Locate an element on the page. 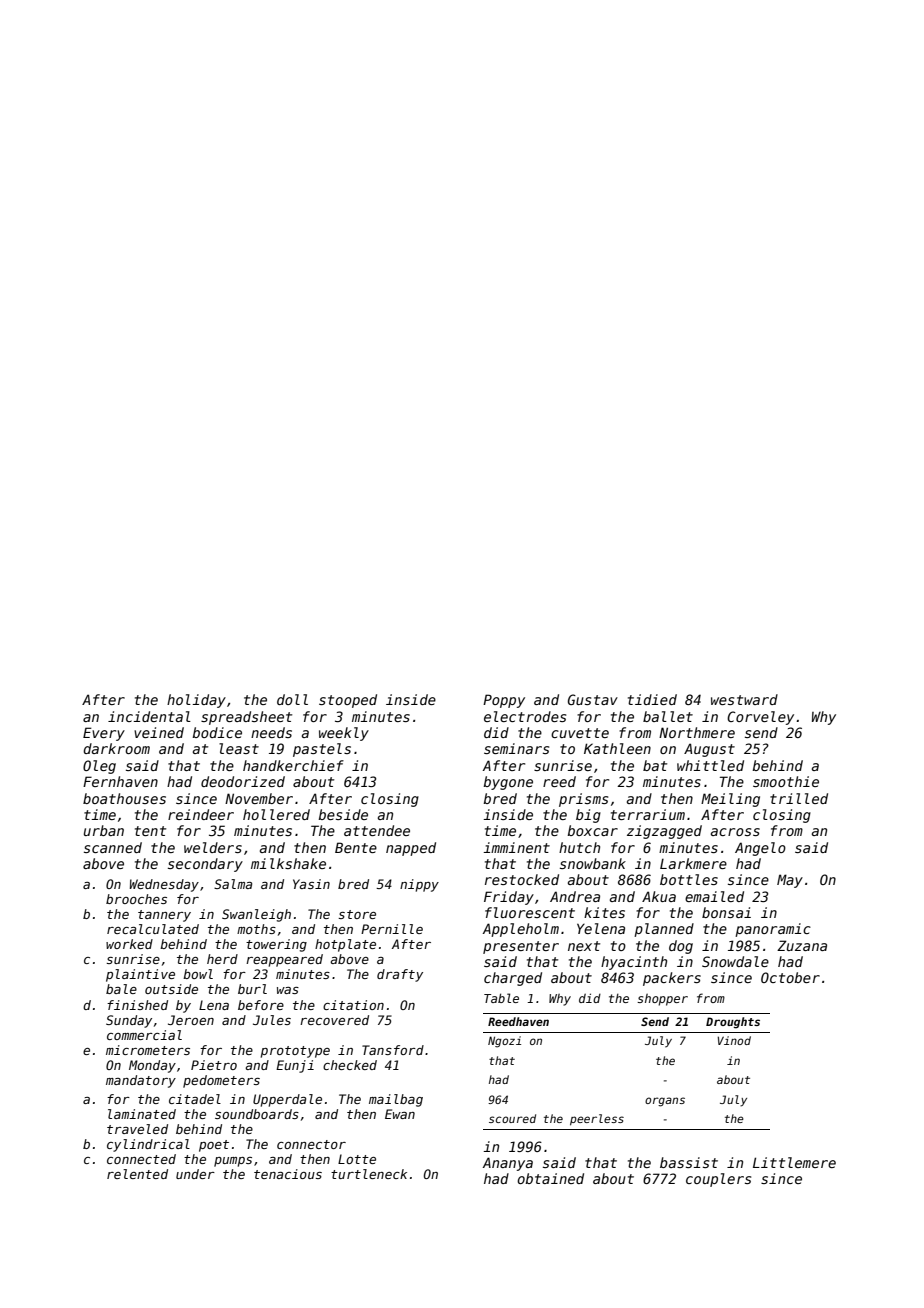 Image resolution: width=924 pixels, height=1308 pixels. Poppy is located at coordinates (504, 701).
